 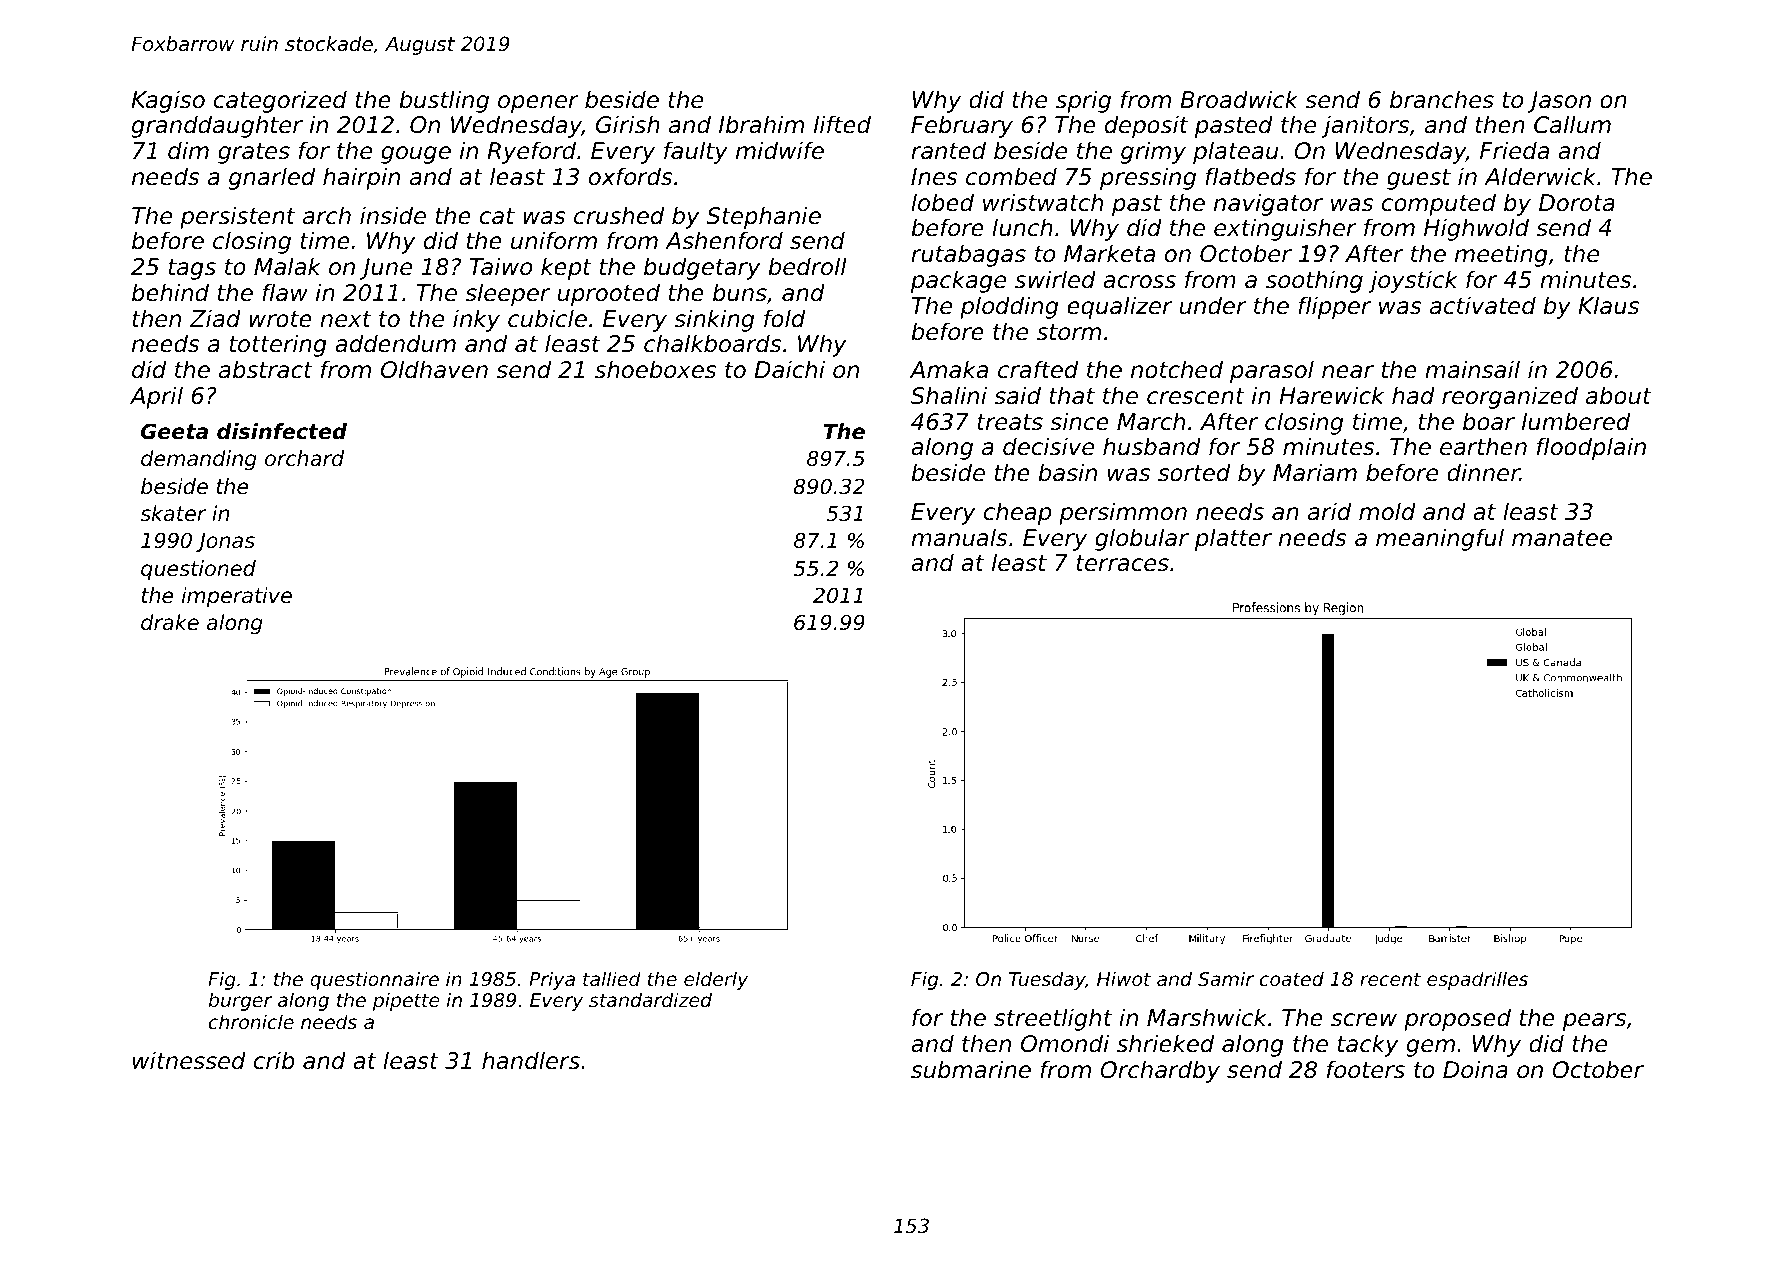 What do you see at coordinates (716, 980) in the document?
I see `elderly` at bounding box center [716, 980].
